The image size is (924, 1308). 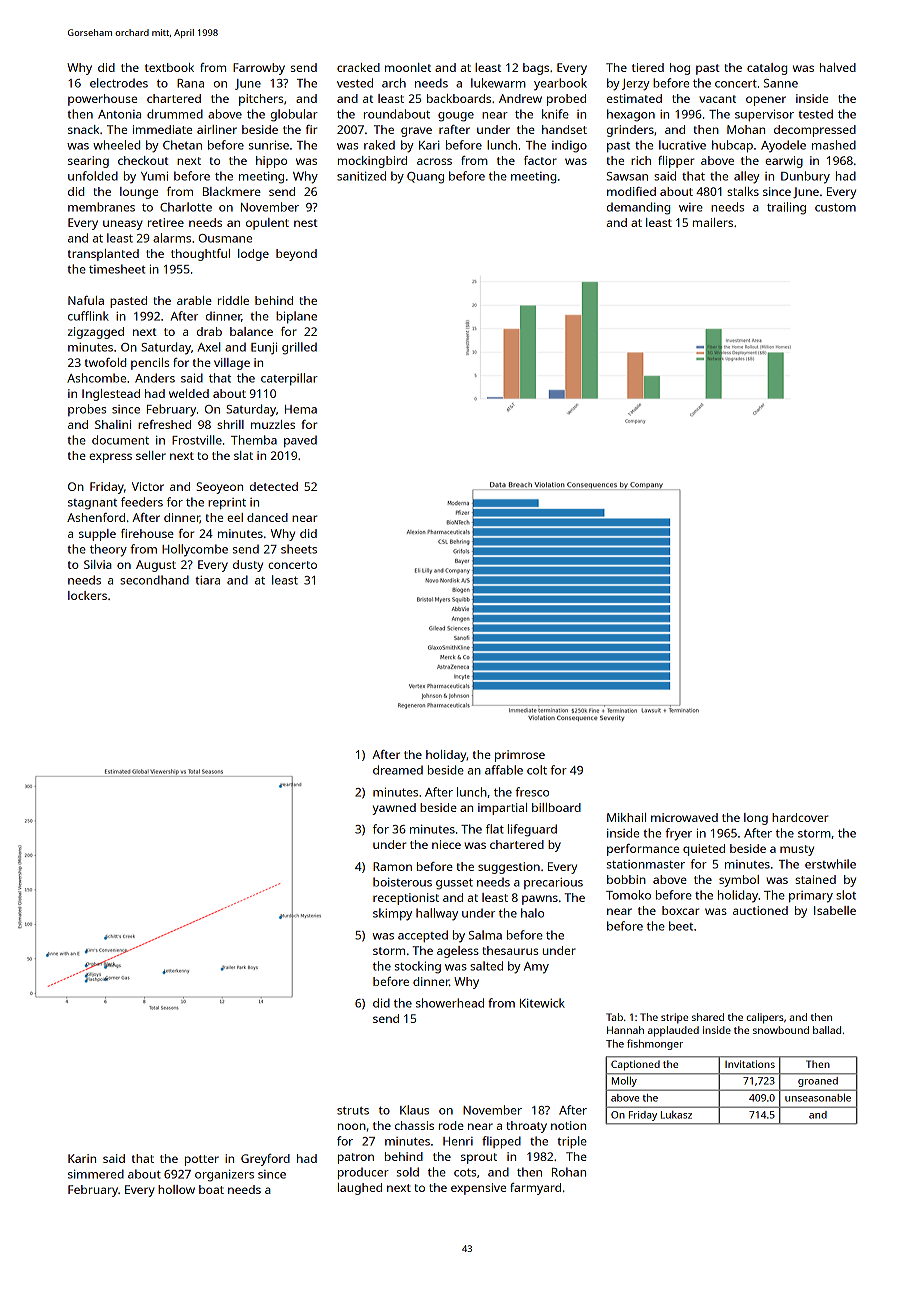 What do you see at coordinates (684, 817) in the page?
I see `microwaved` at bounding box center [684, 817].
